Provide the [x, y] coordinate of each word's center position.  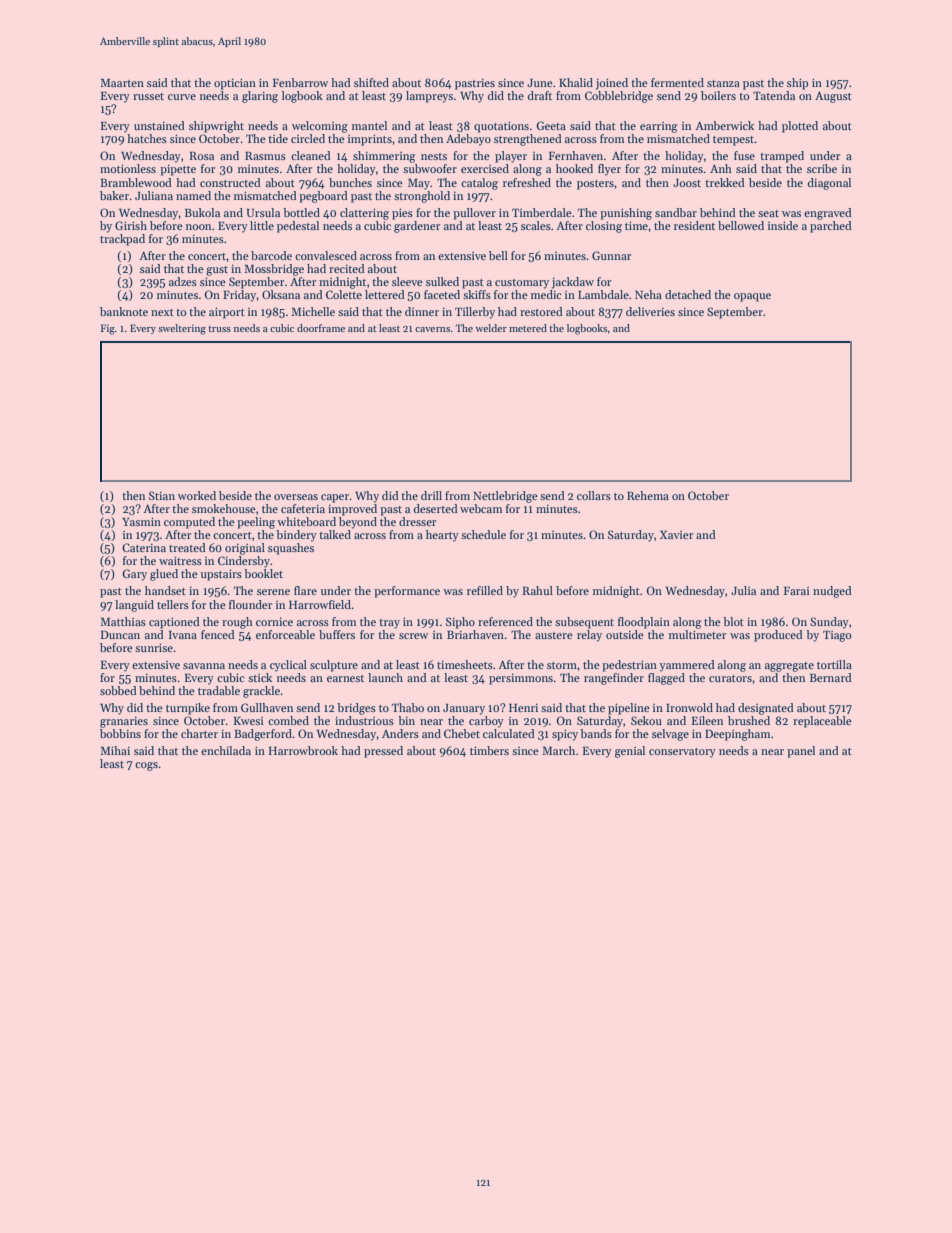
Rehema [648, 495]
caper [335, 498]
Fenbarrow [300, 82]
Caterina [144, 547]
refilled [485, 590]
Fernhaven [576, 155]
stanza [723, 83]
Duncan [120, 635]
